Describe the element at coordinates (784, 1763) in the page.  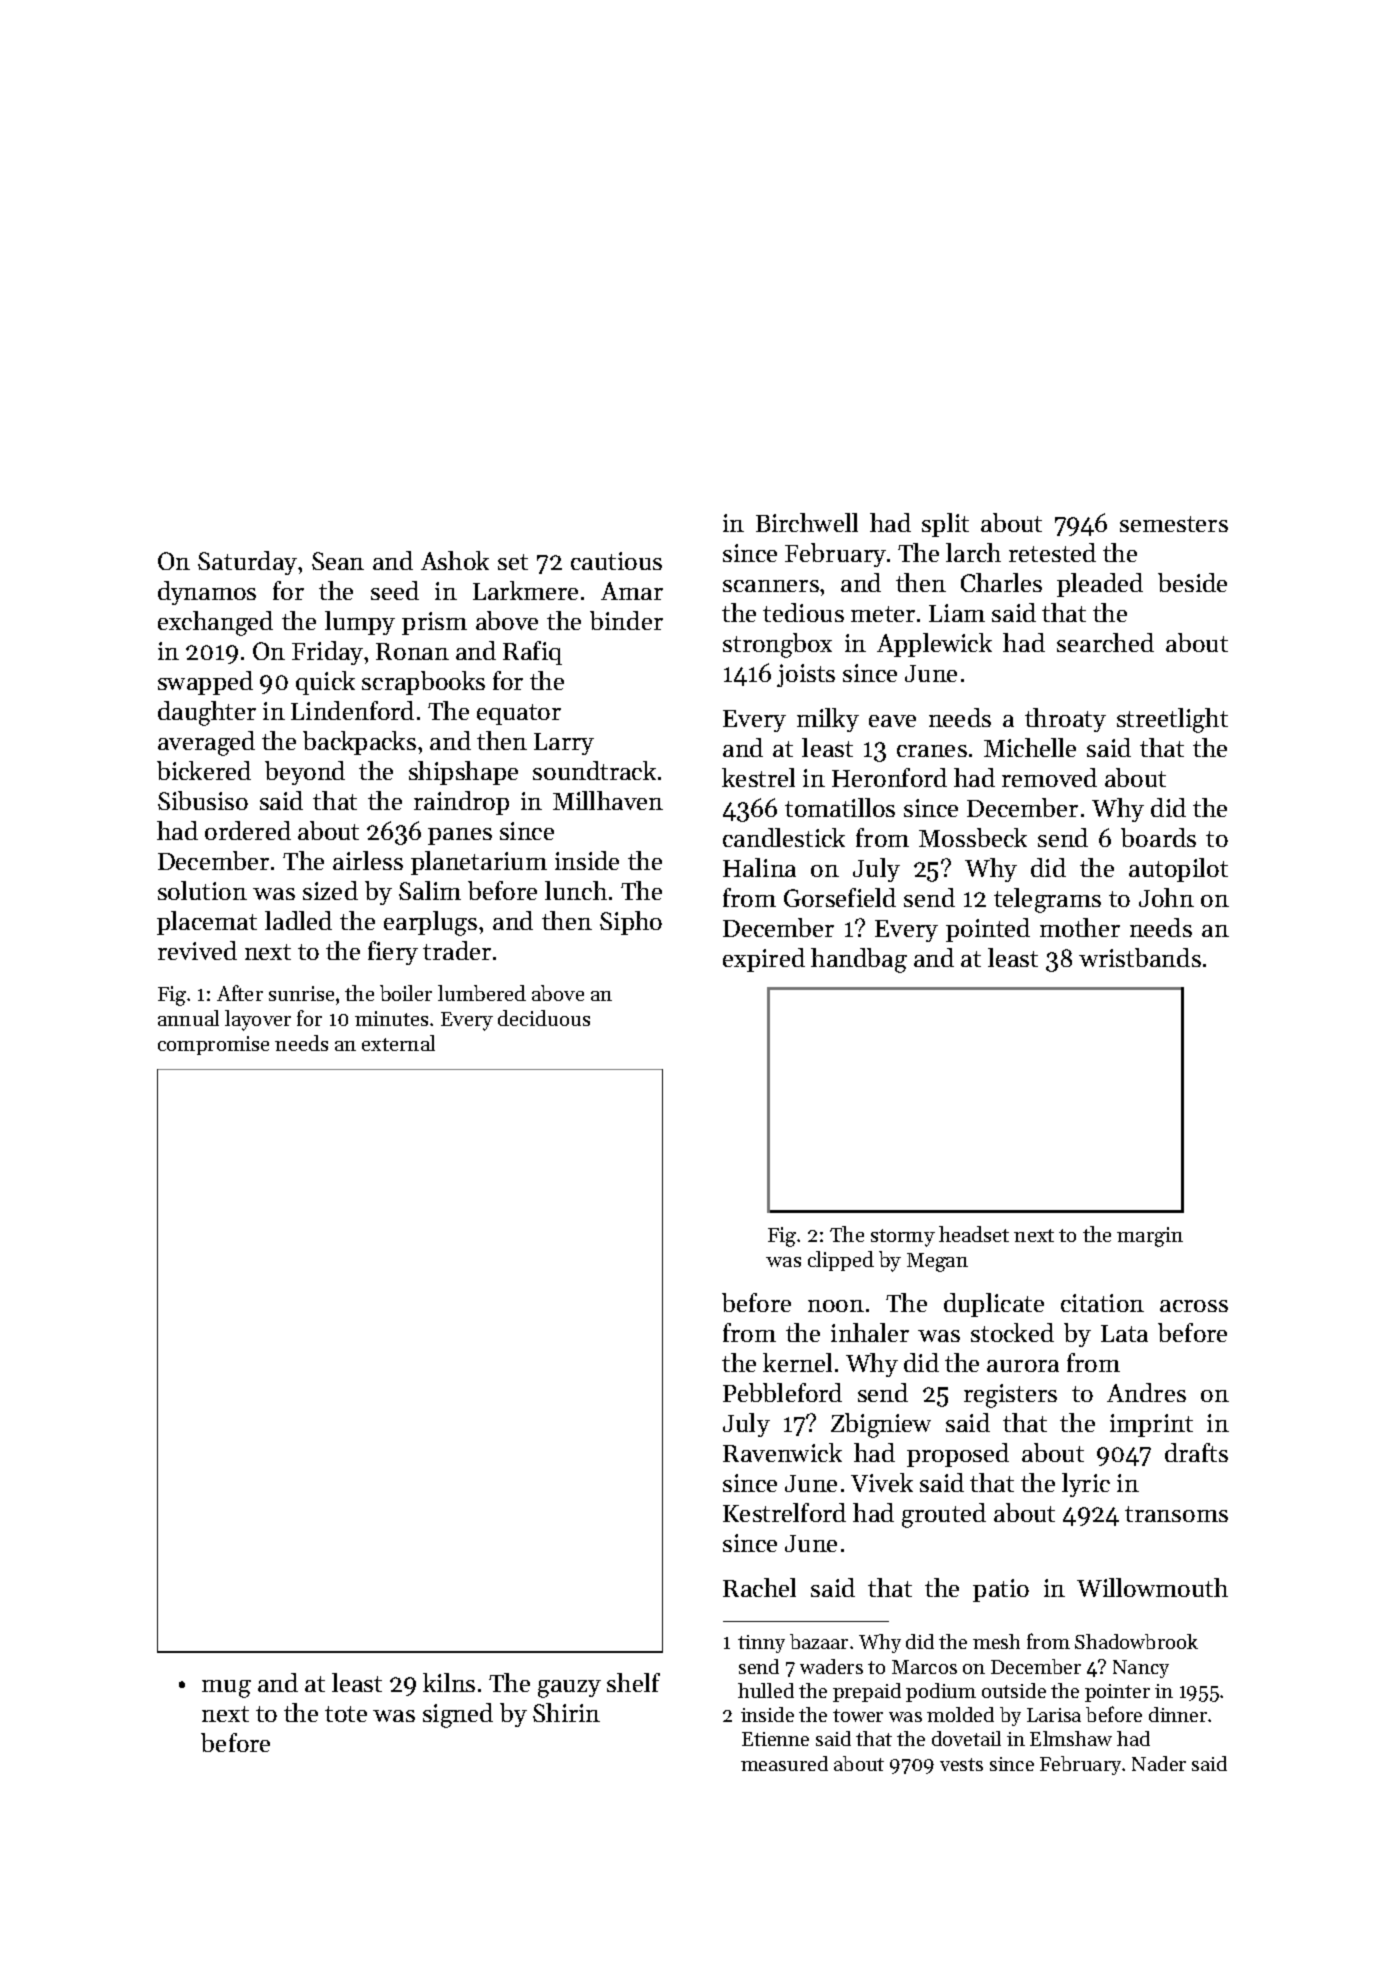
I see `measured` at that location.
